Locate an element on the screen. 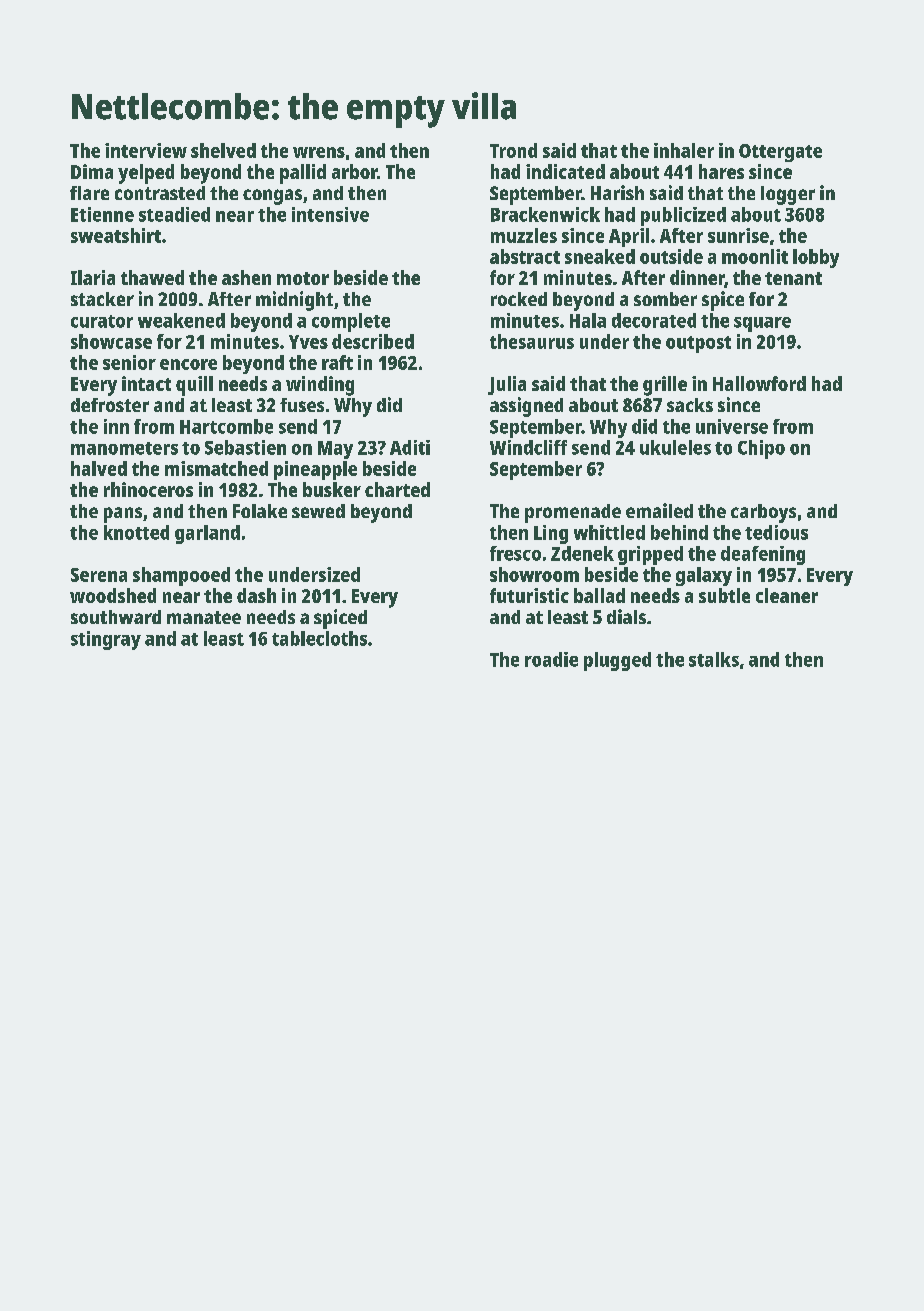 This screenshot has width=924, height=1311. manometers is located at coordinates (124, 448).
